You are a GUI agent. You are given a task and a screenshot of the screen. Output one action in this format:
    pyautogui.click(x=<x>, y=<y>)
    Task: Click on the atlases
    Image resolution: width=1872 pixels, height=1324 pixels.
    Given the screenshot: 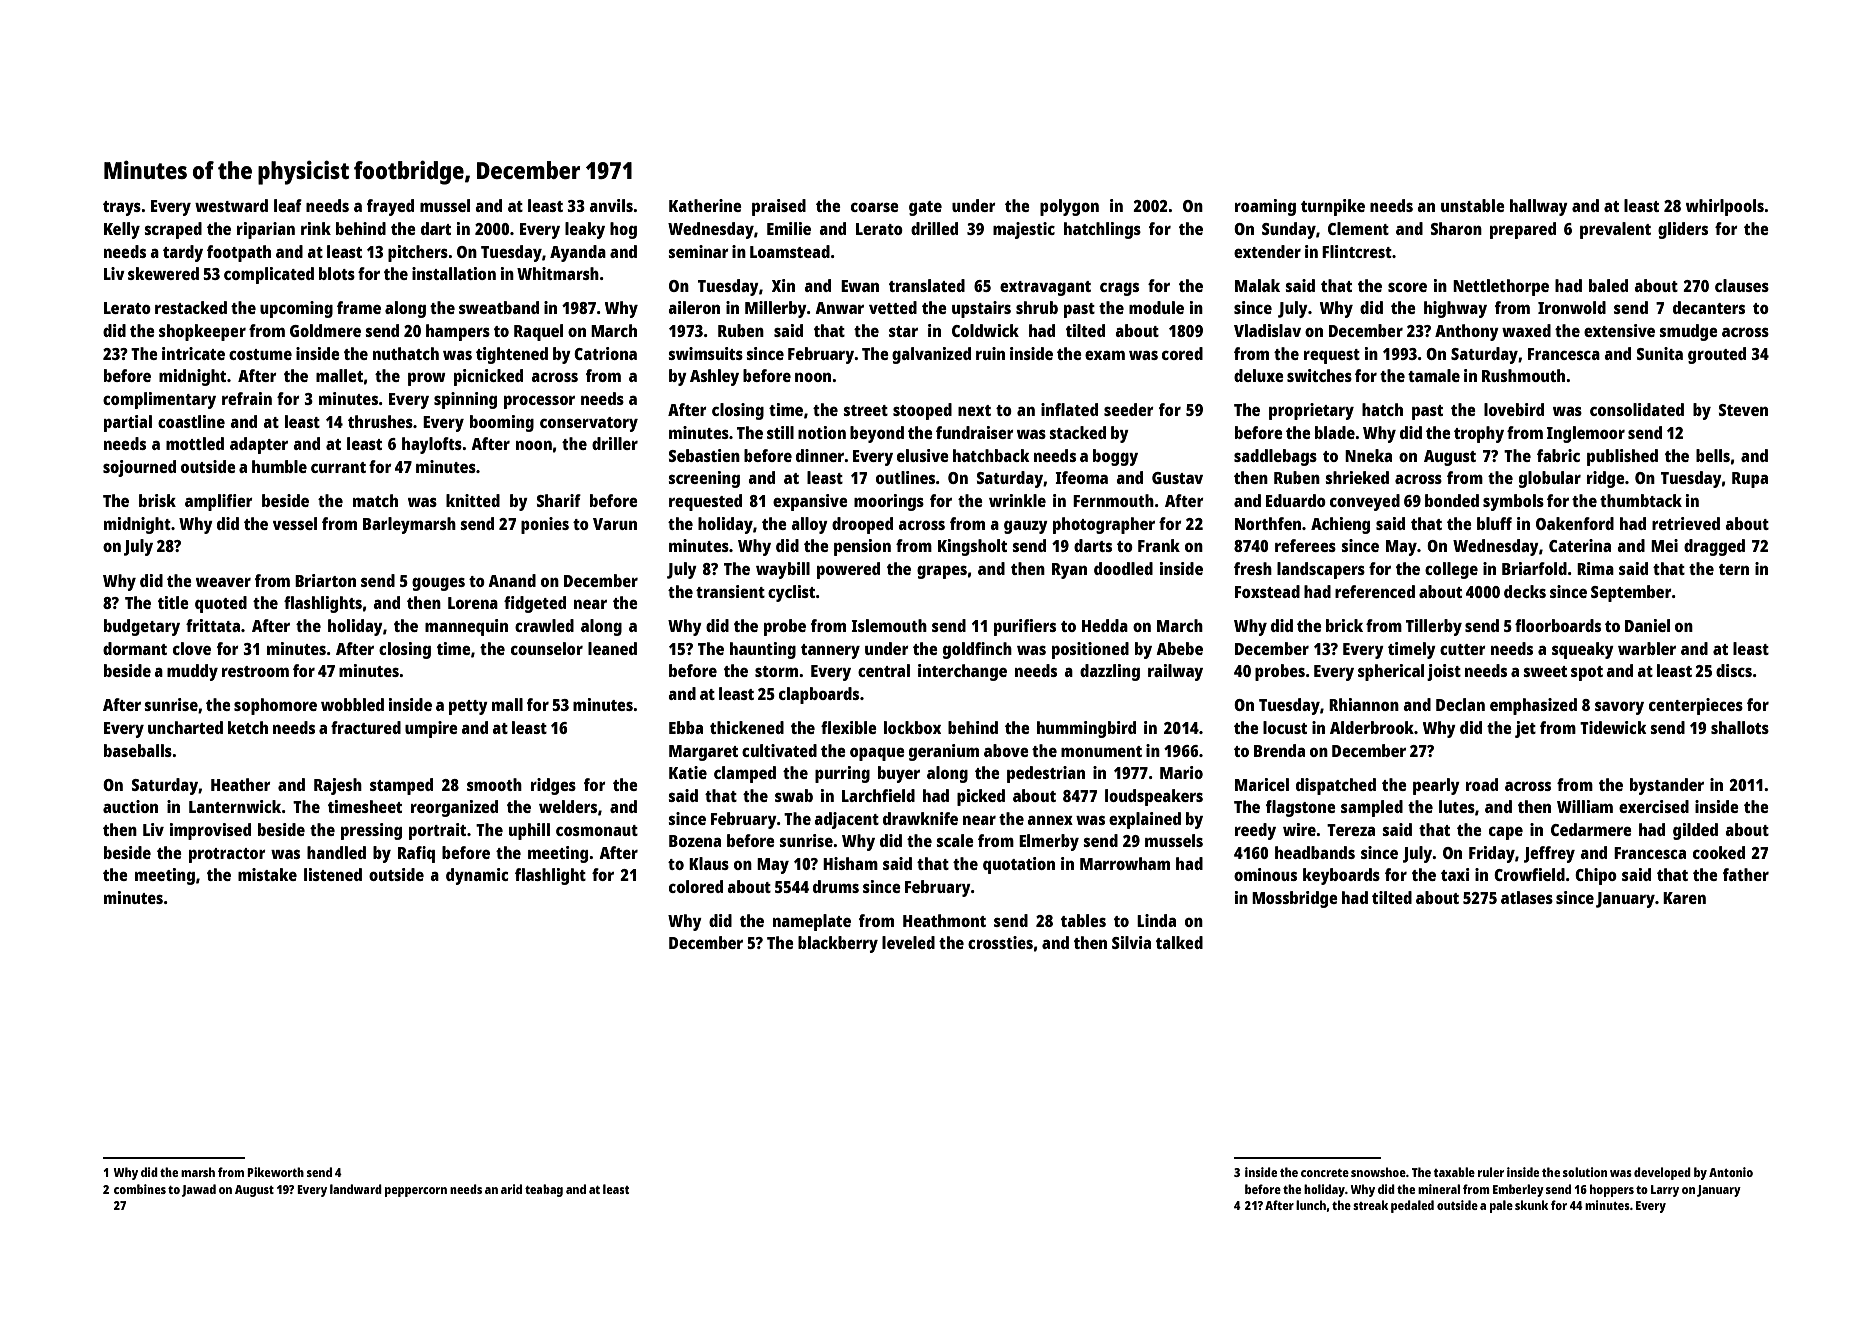 What is the action you would take?
    pyautogui.click(x=1527, y=897)
